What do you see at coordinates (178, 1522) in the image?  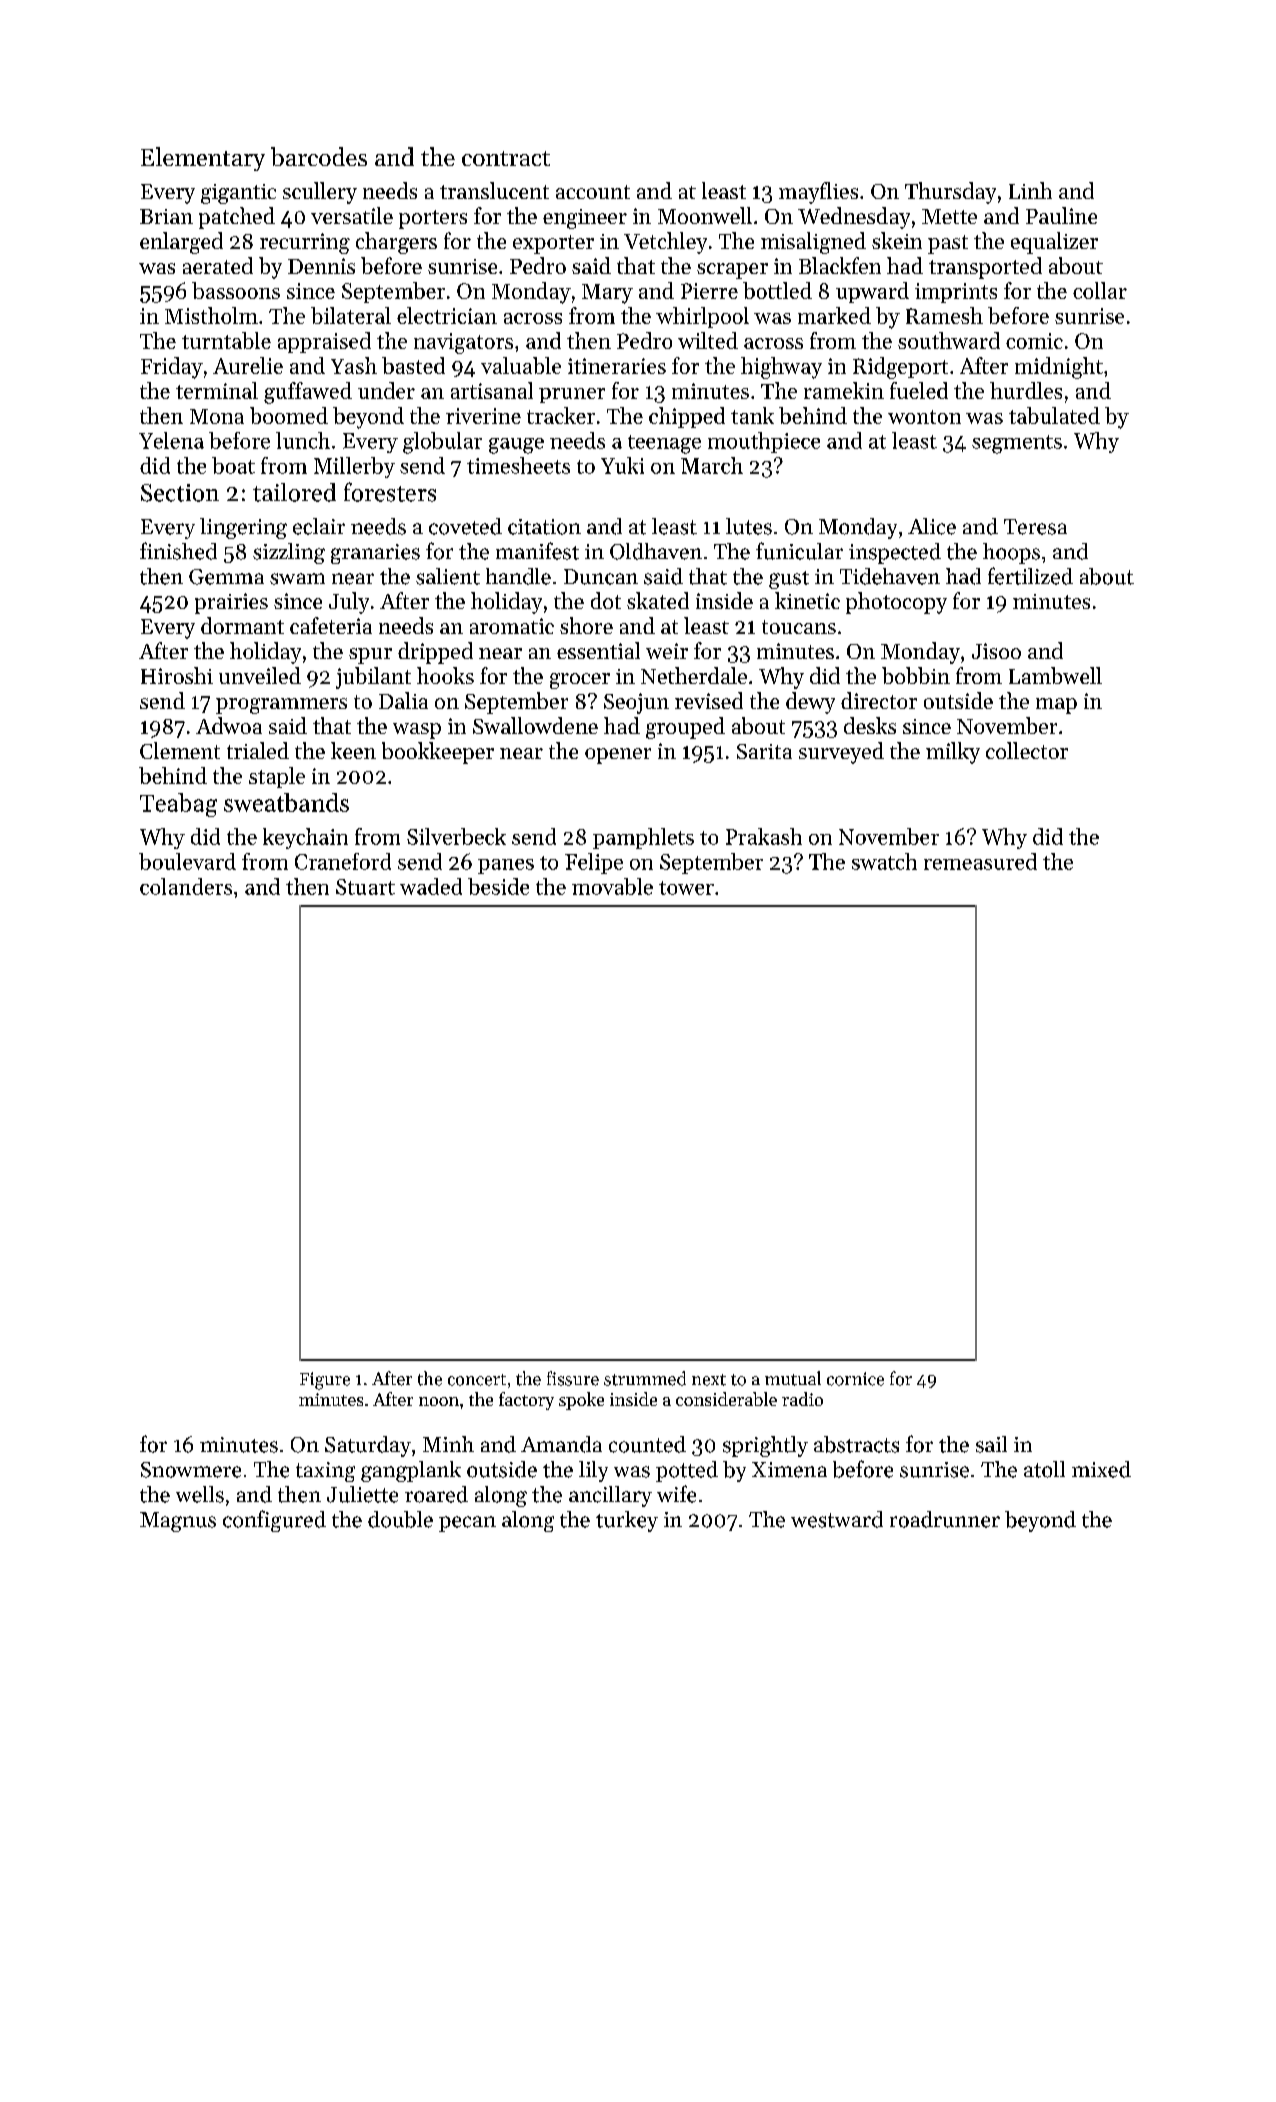 I see `Magnus` at bounding box center [178, 1522].
